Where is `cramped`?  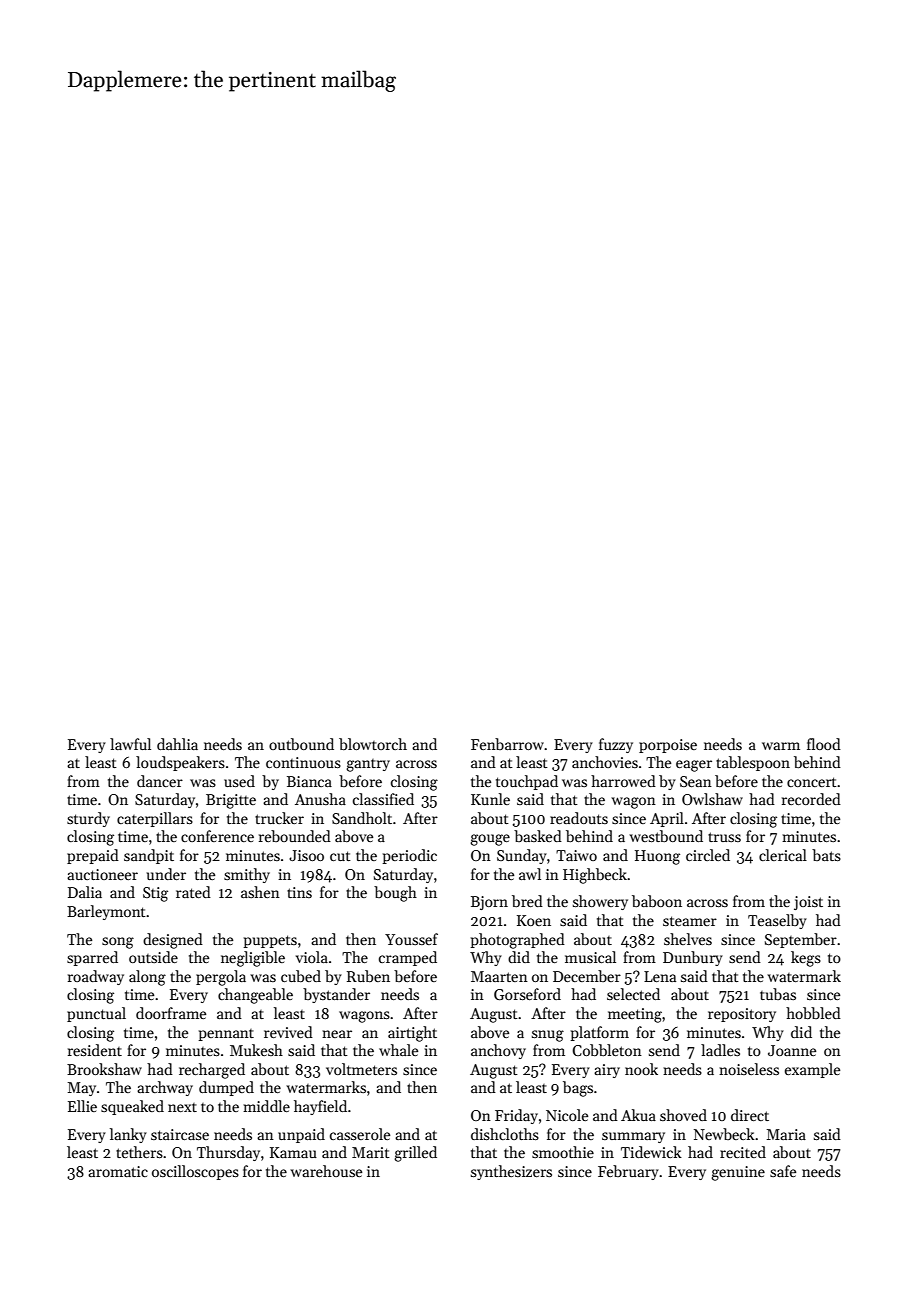 cramped is located at coordinates (408, 958).
